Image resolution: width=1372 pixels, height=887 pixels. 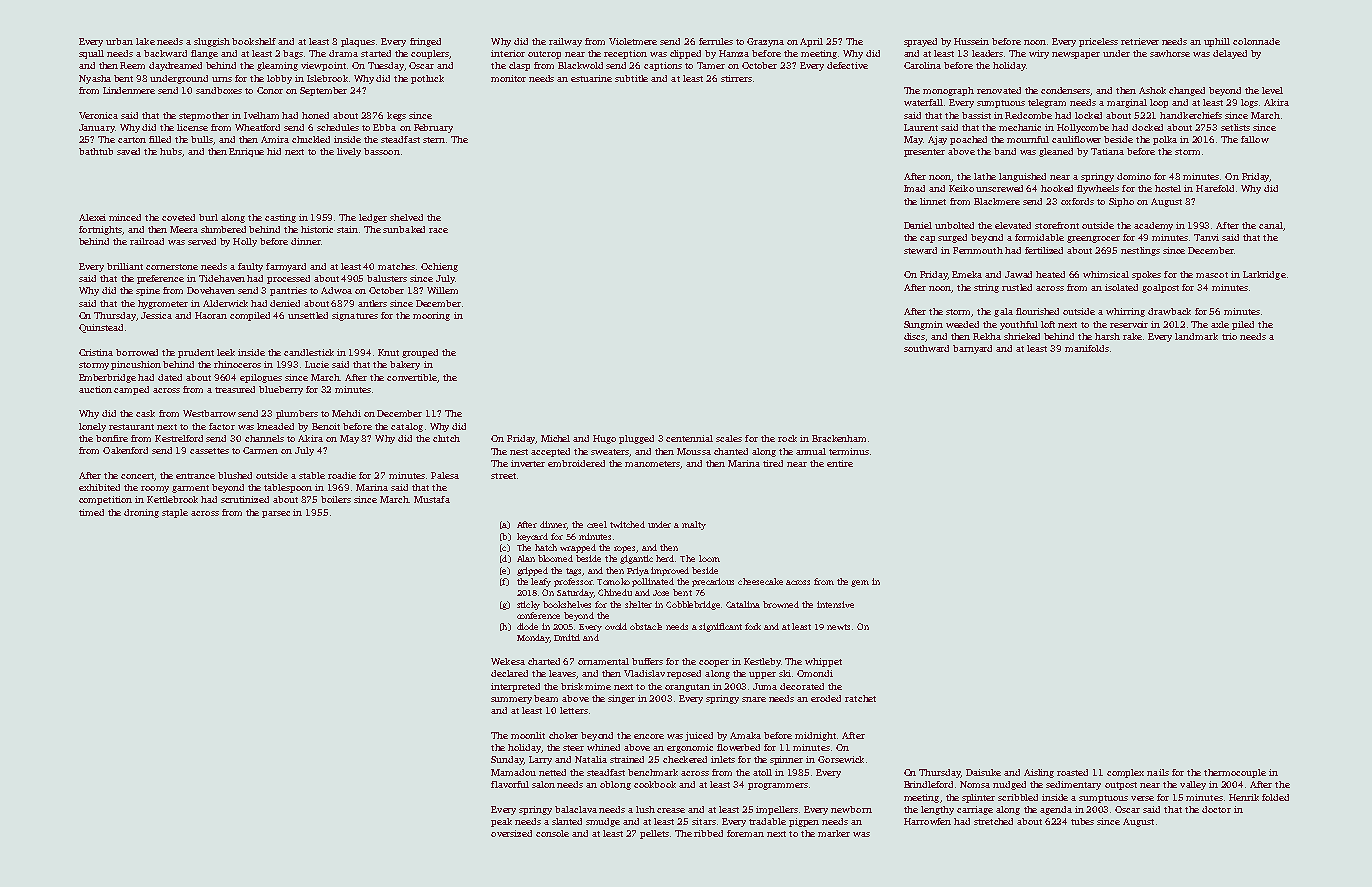 What do you see at coordinates (438, 230) in the screenshot?
I see `race` at bounding box center [438, 230].
